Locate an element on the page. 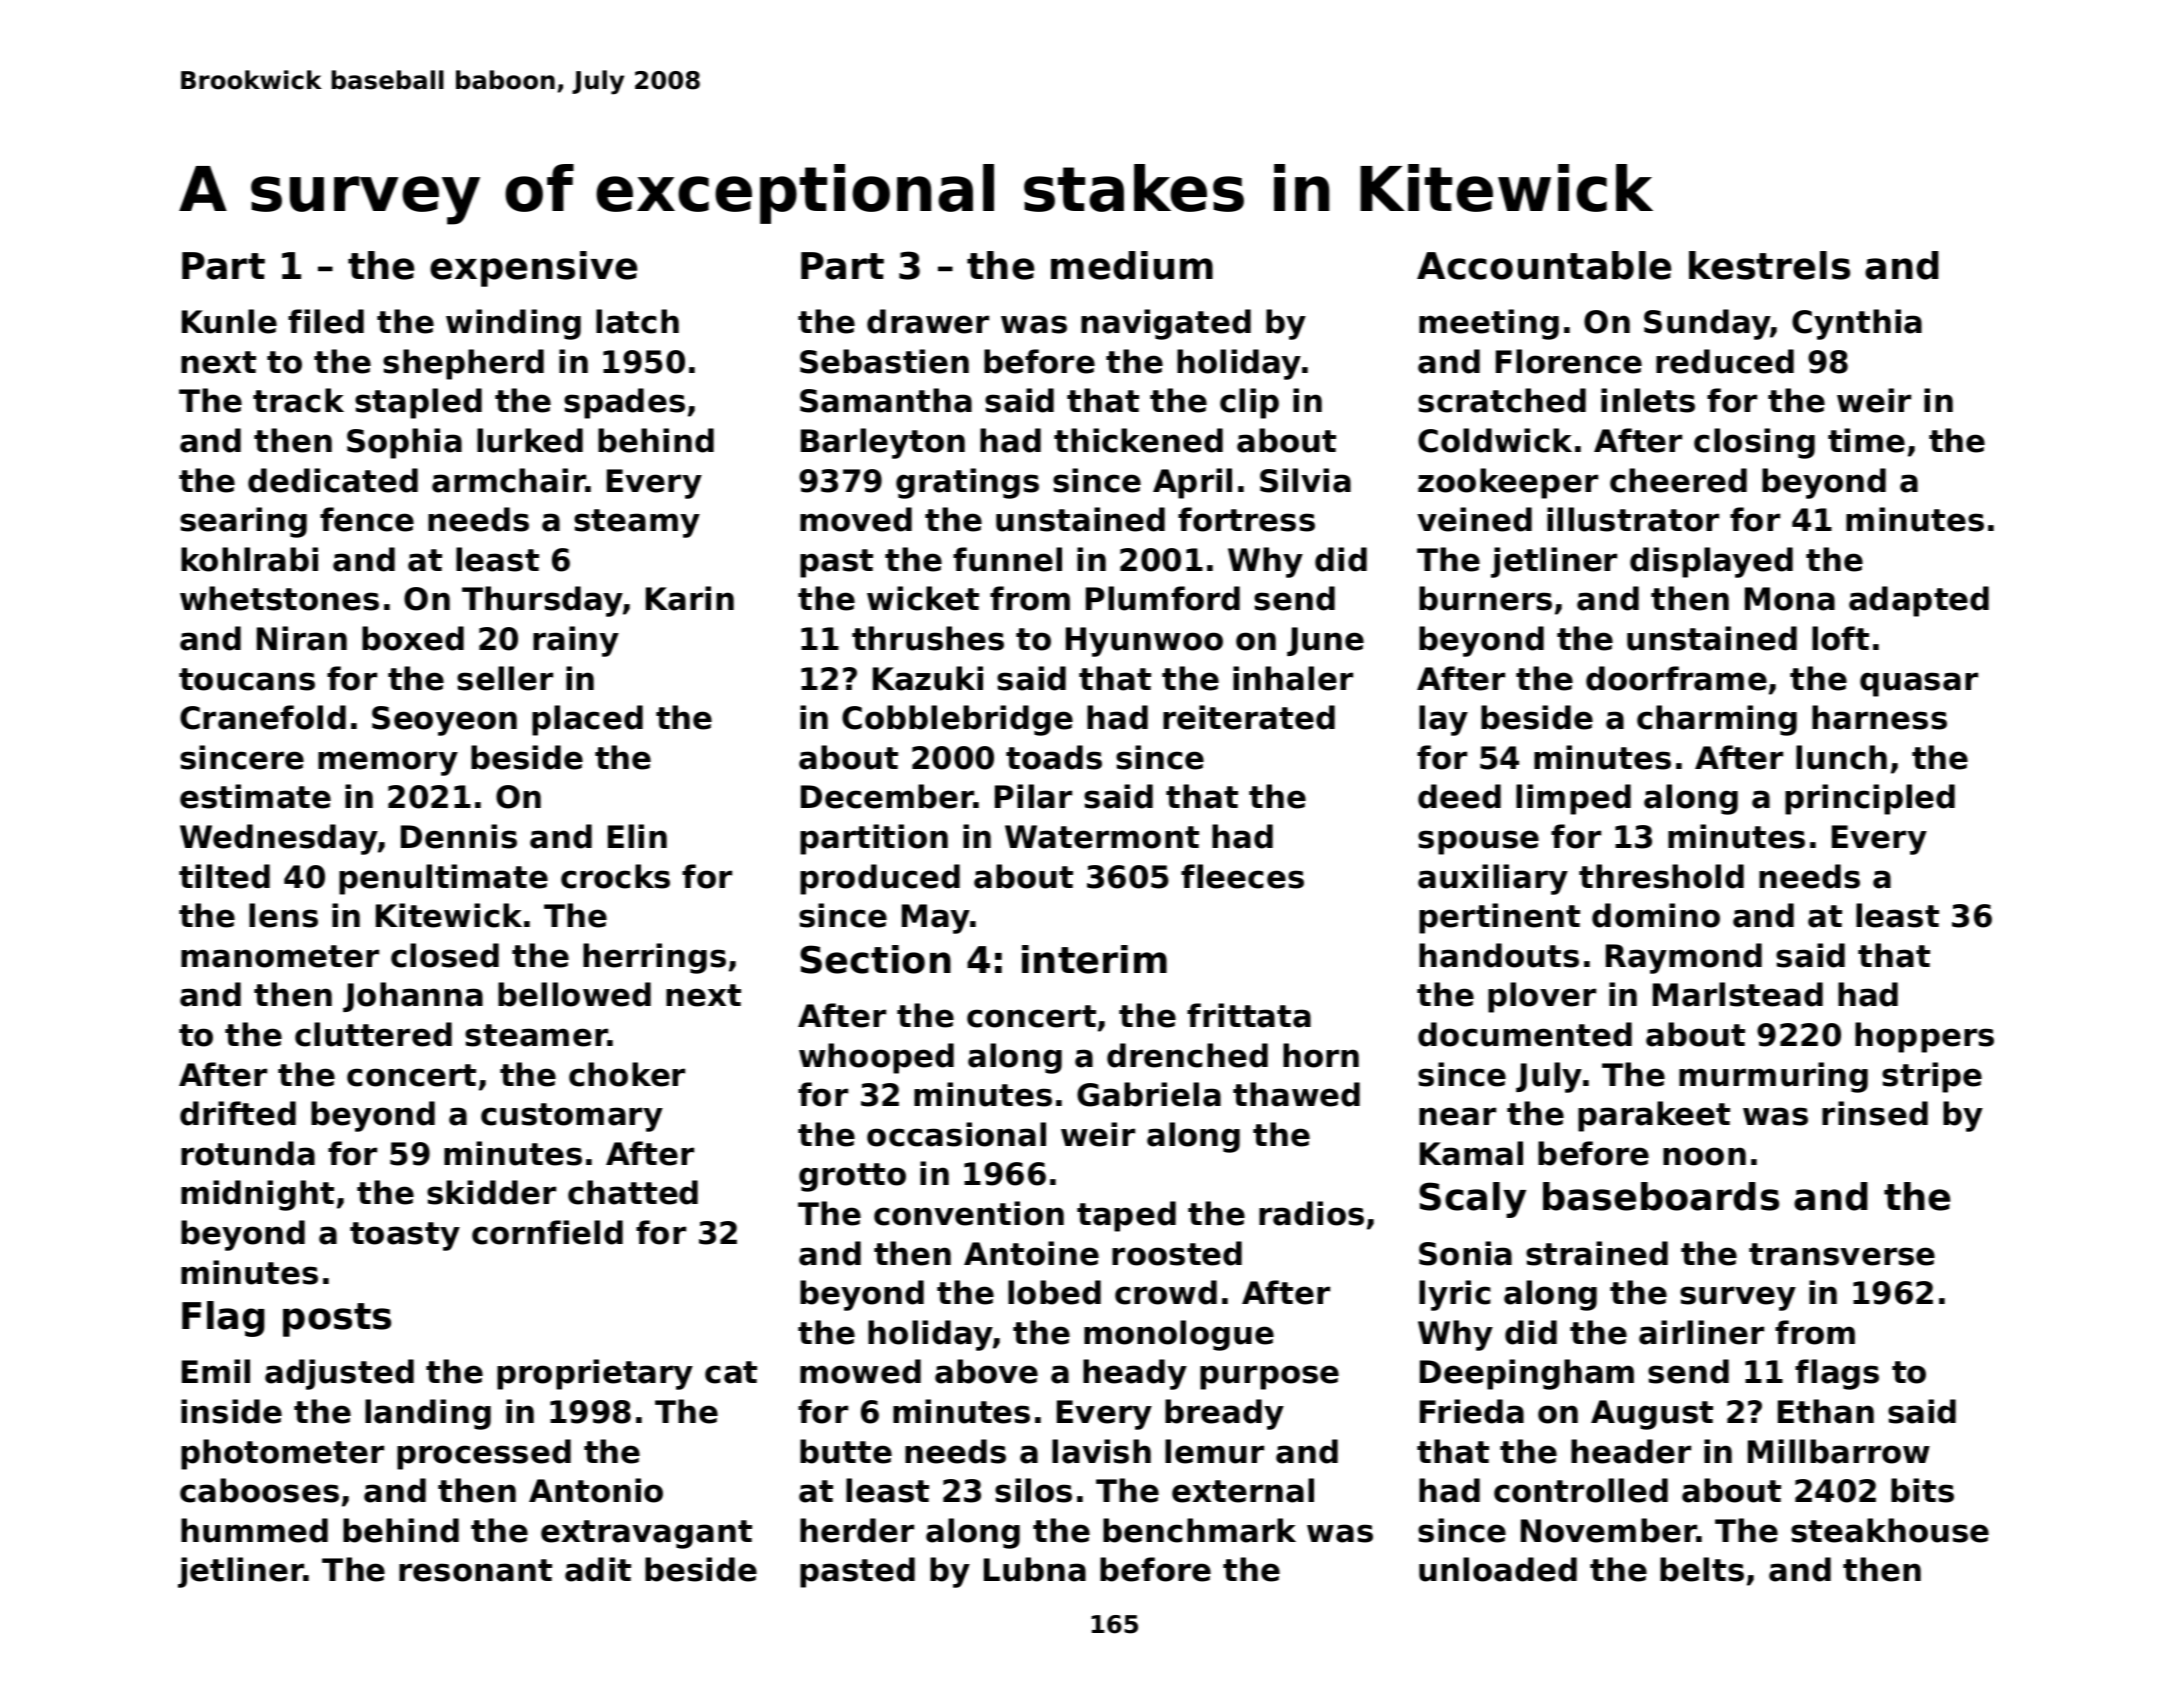 Image resolution: width=2178 pixels, height=1683 pixels. whooped is located at coordinates (876, 1058).
